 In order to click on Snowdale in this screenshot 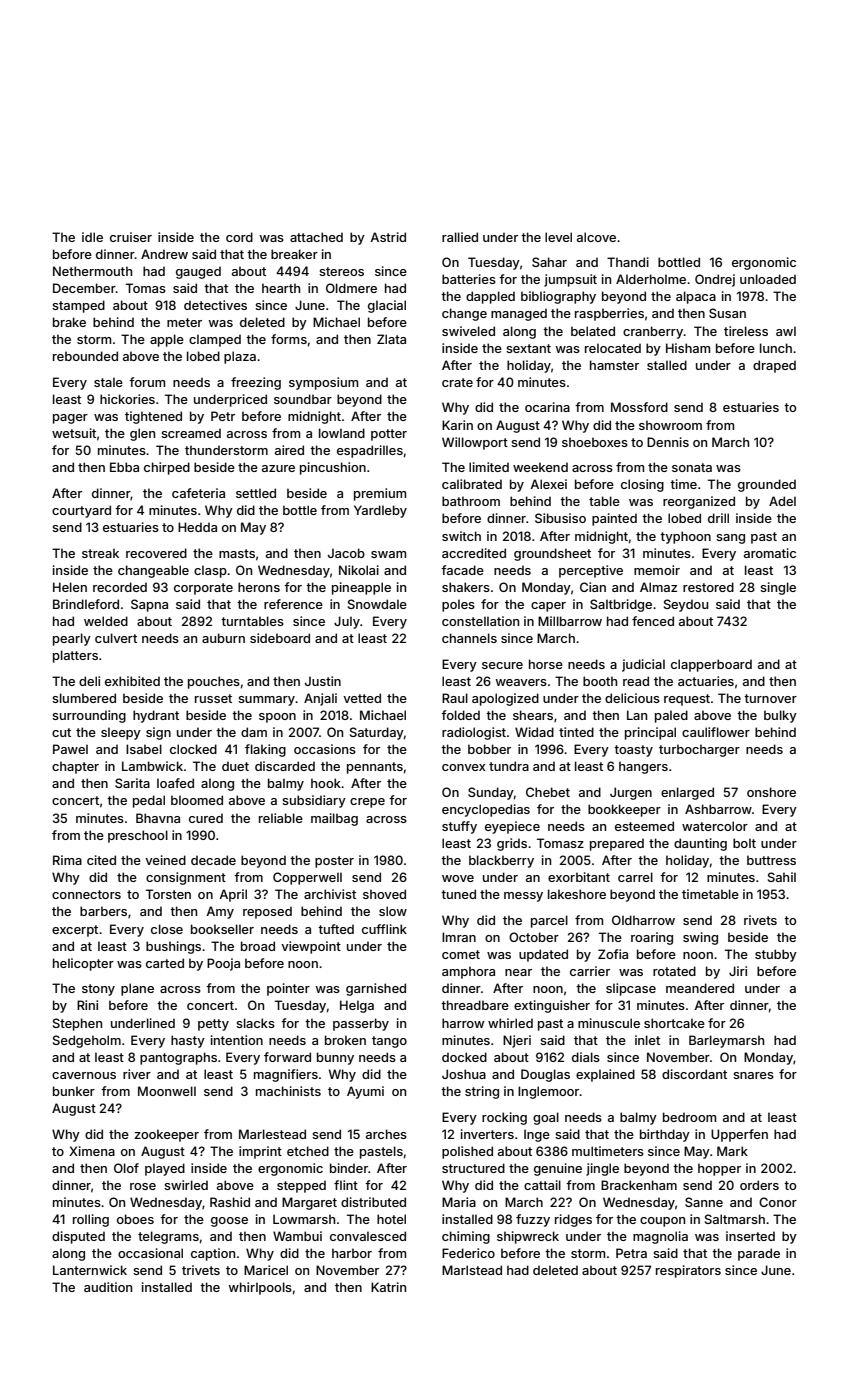, I will do `click(377, 604)`.
